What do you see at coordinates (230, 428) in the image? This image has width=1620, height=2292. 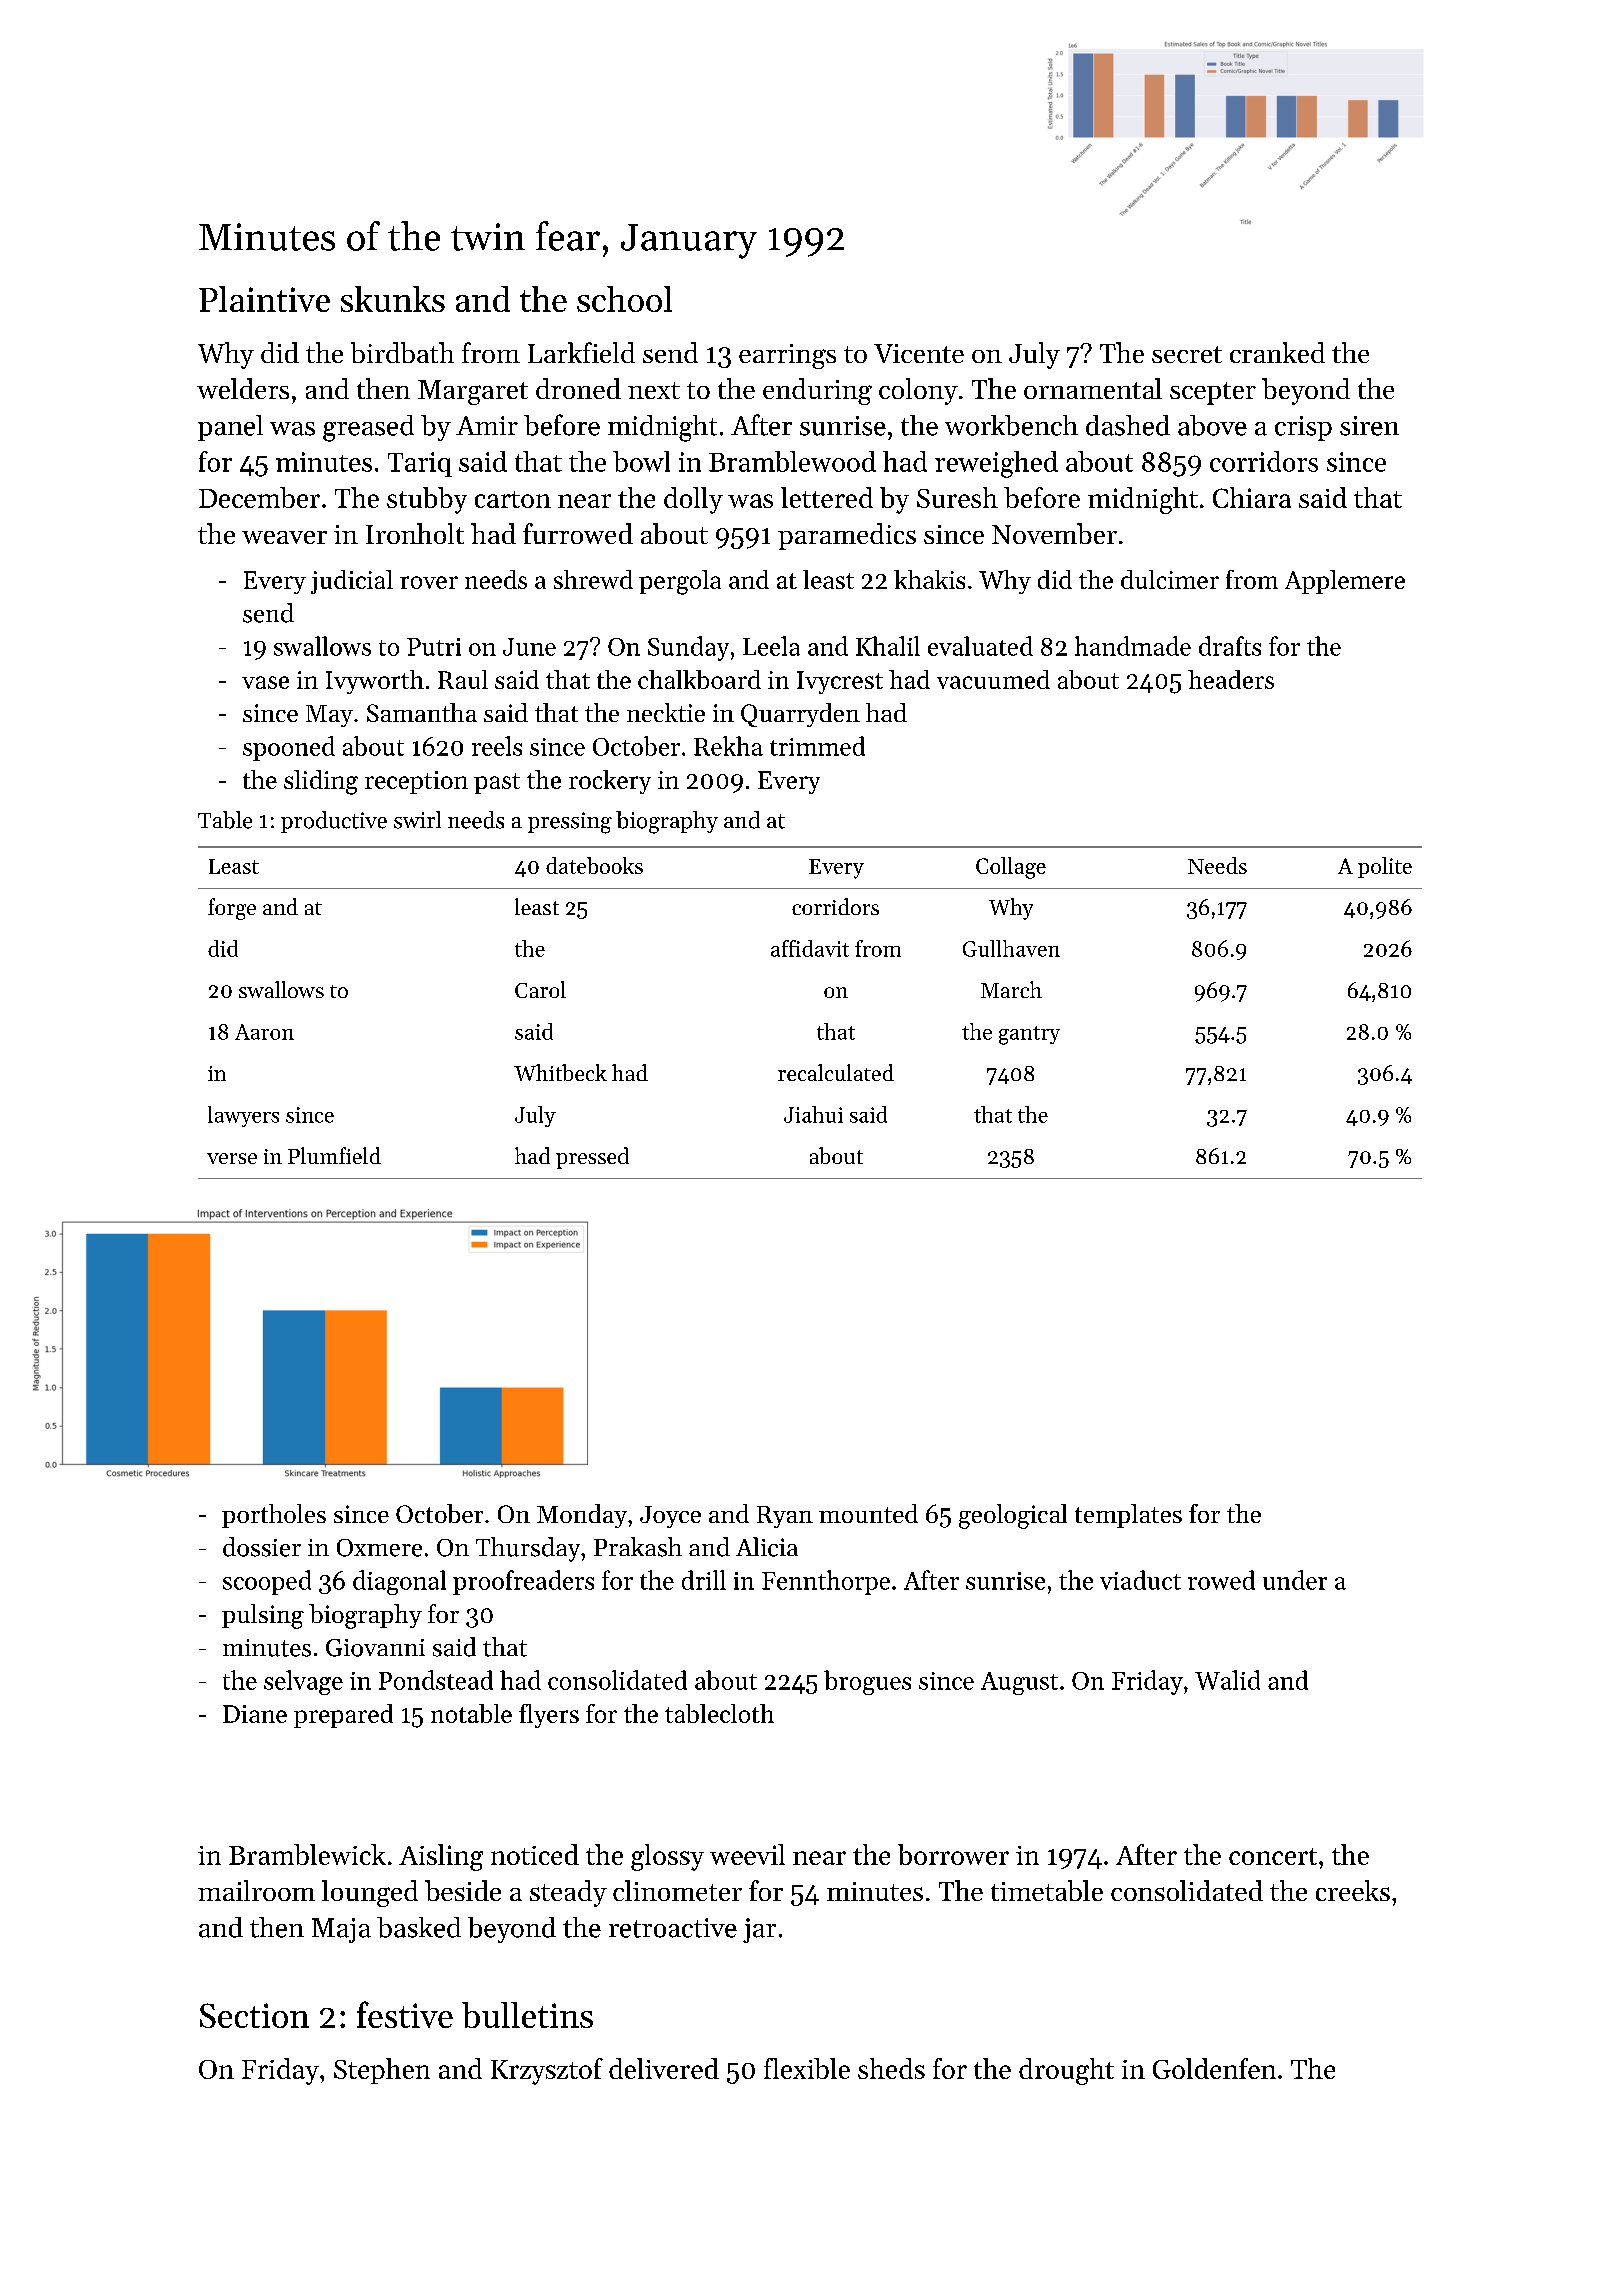 I see `panel` at bounding box center [230, 428].
